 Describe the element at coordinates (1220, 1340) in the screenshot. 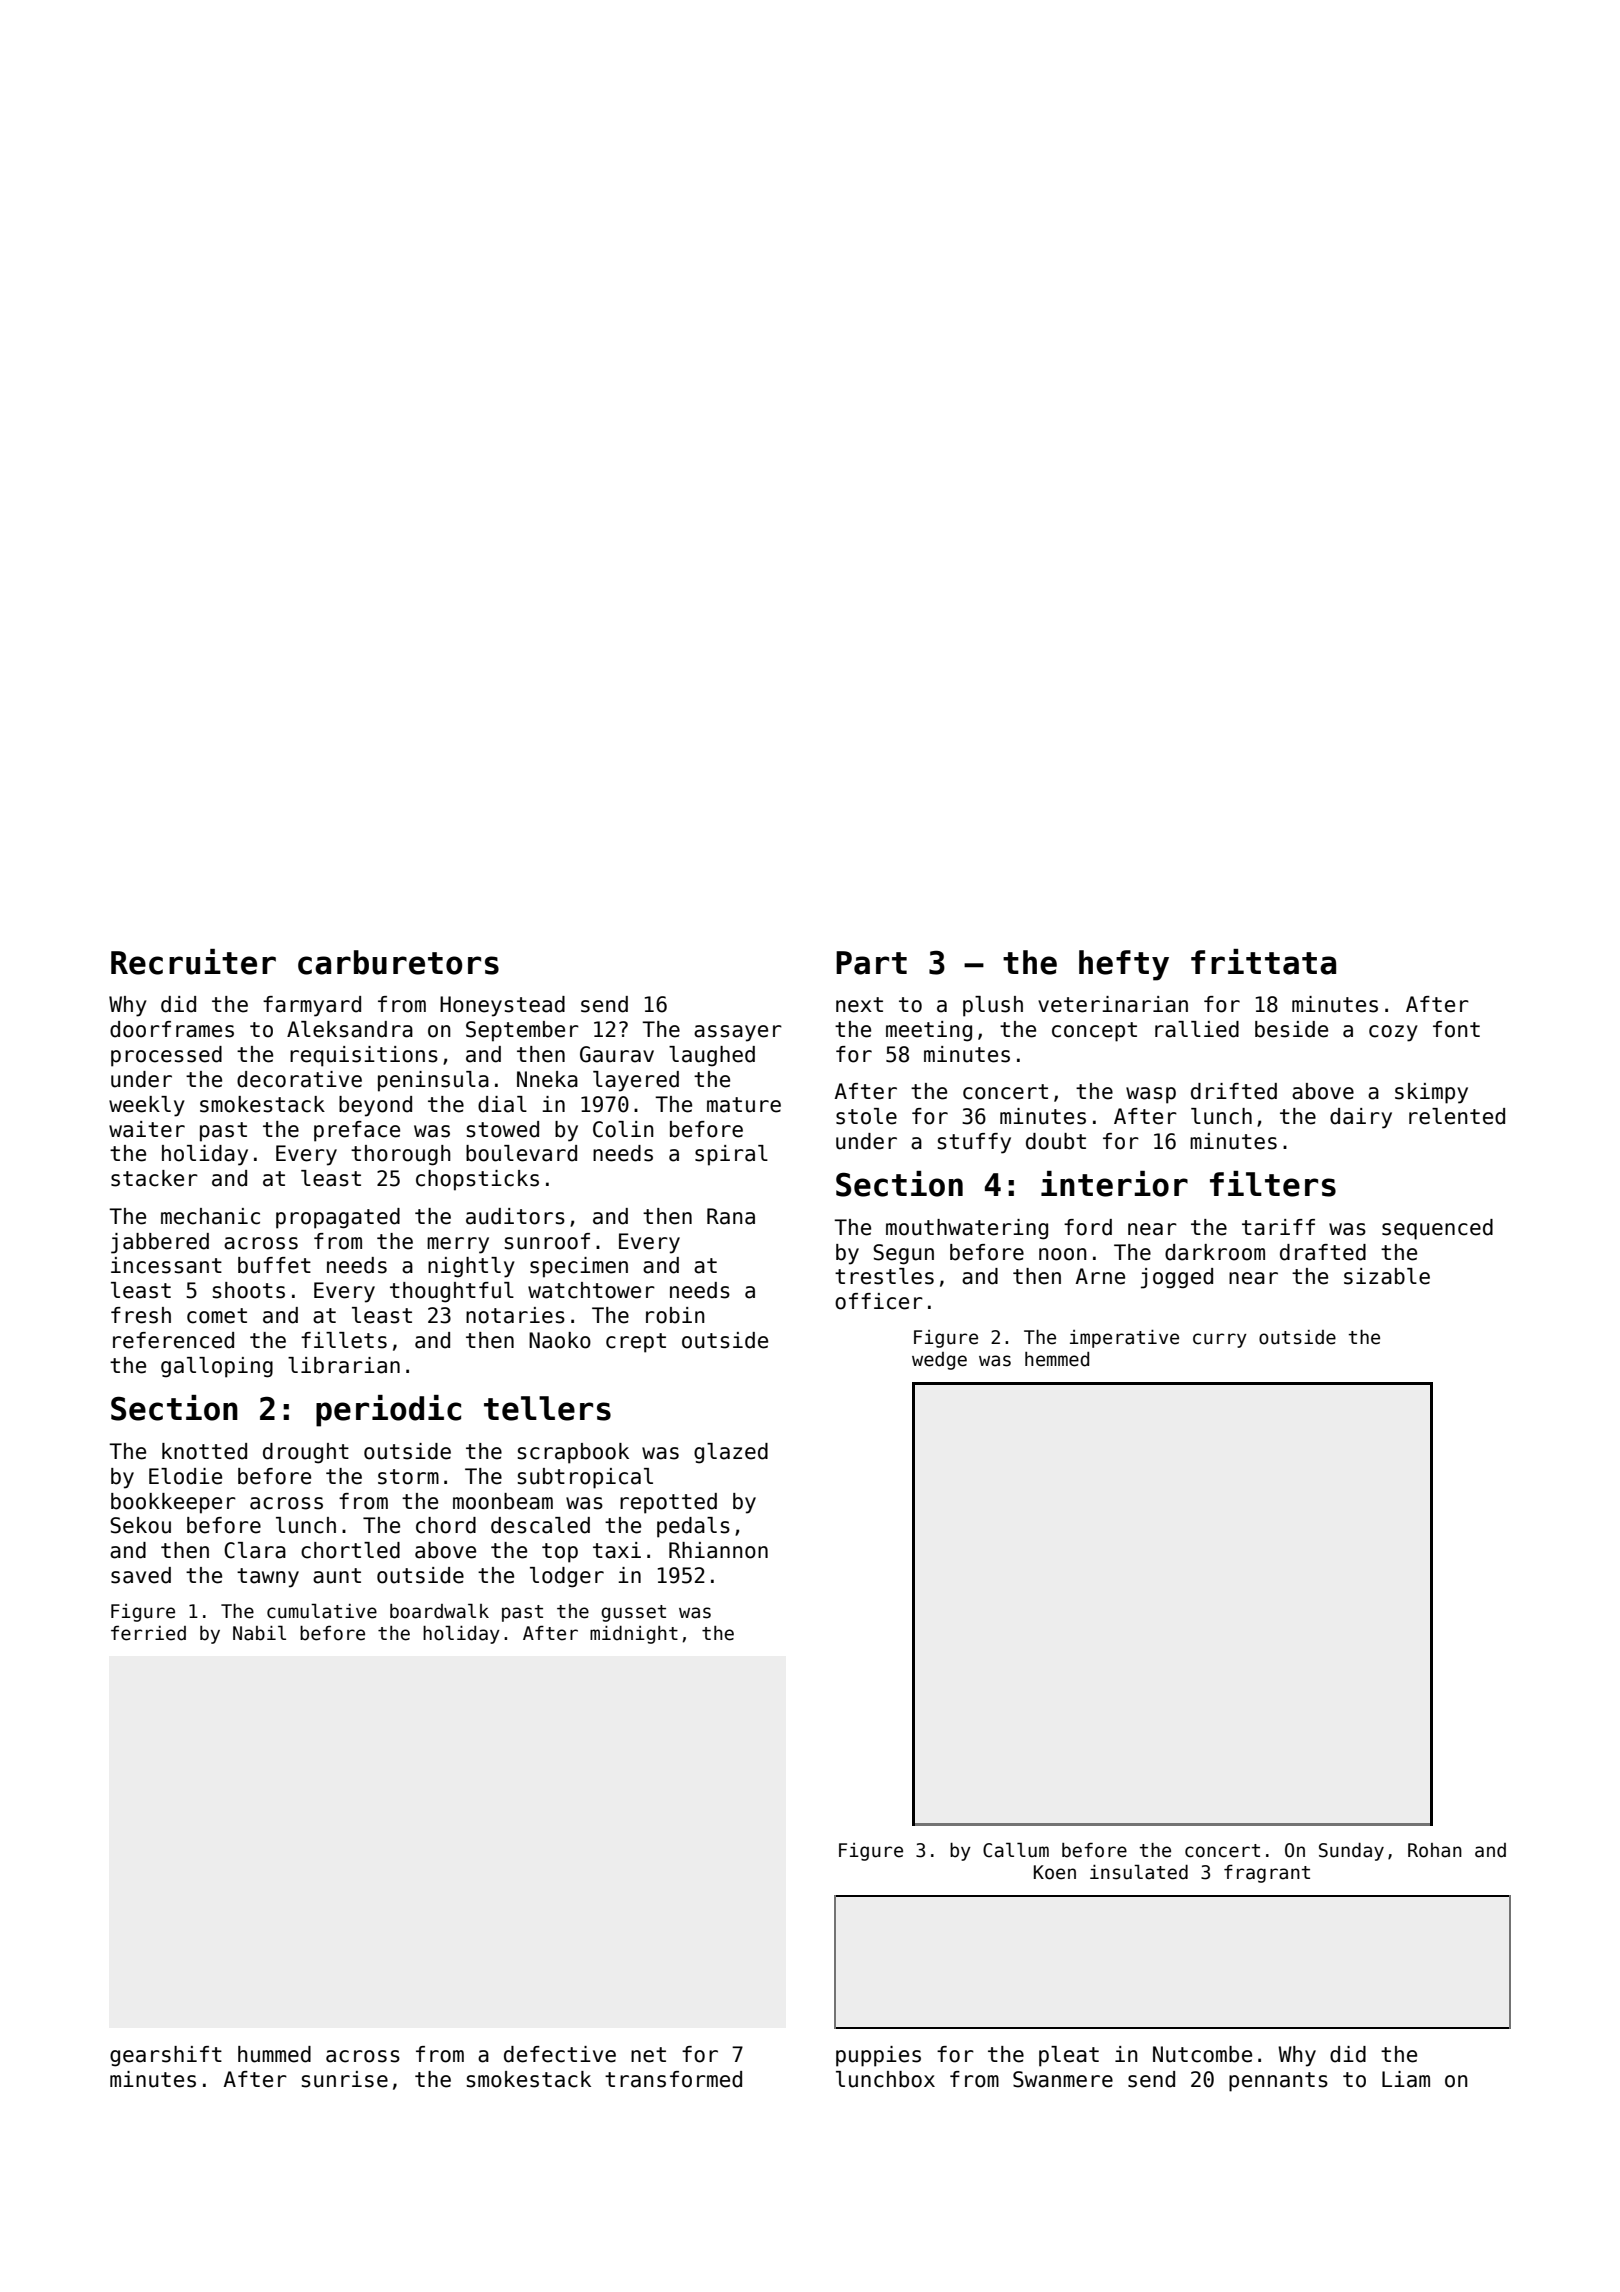

I see `curry` at that location.
